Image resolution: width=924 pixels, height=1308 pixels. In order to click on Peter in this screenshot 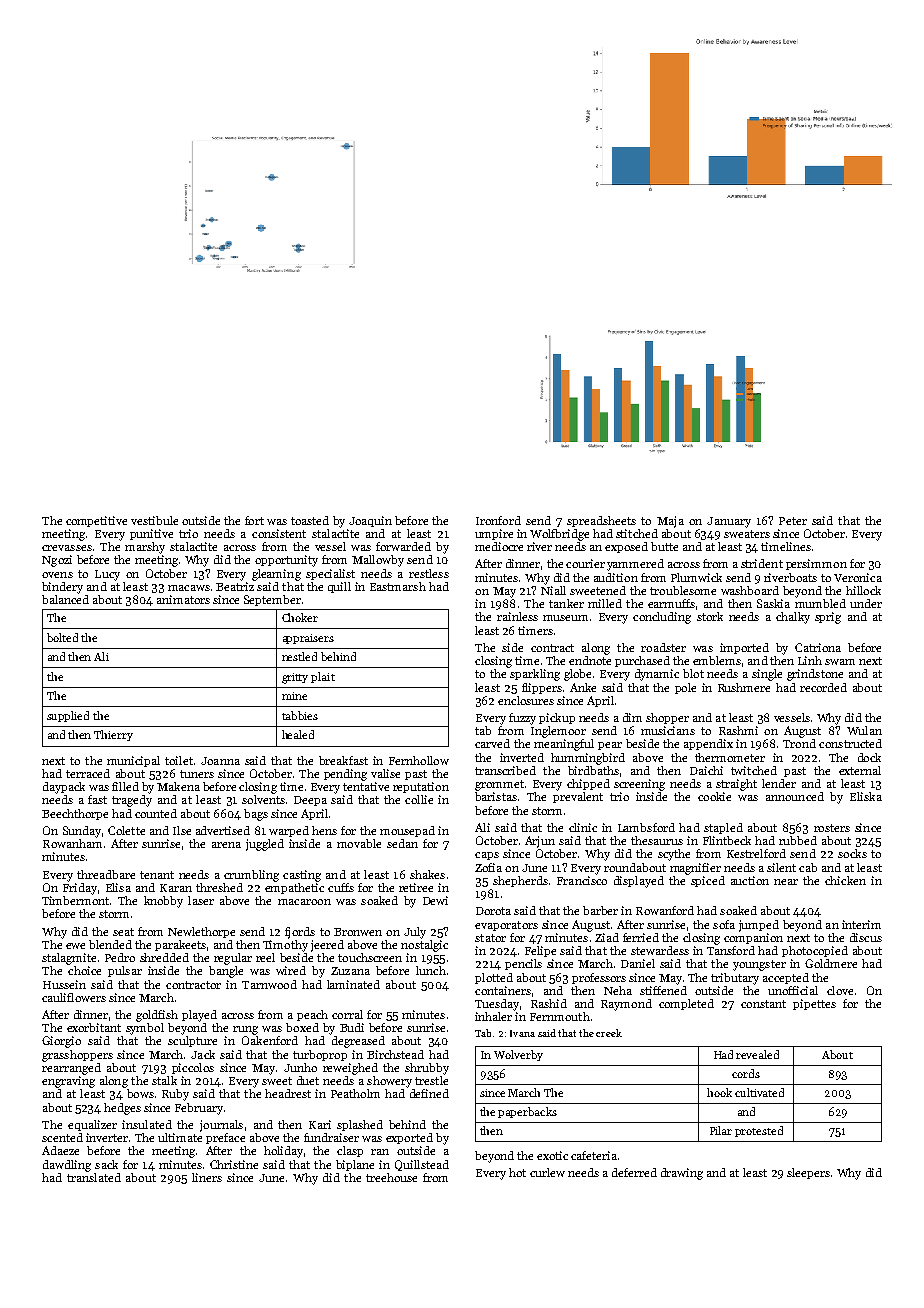, I will do `click(793, 521)`.
